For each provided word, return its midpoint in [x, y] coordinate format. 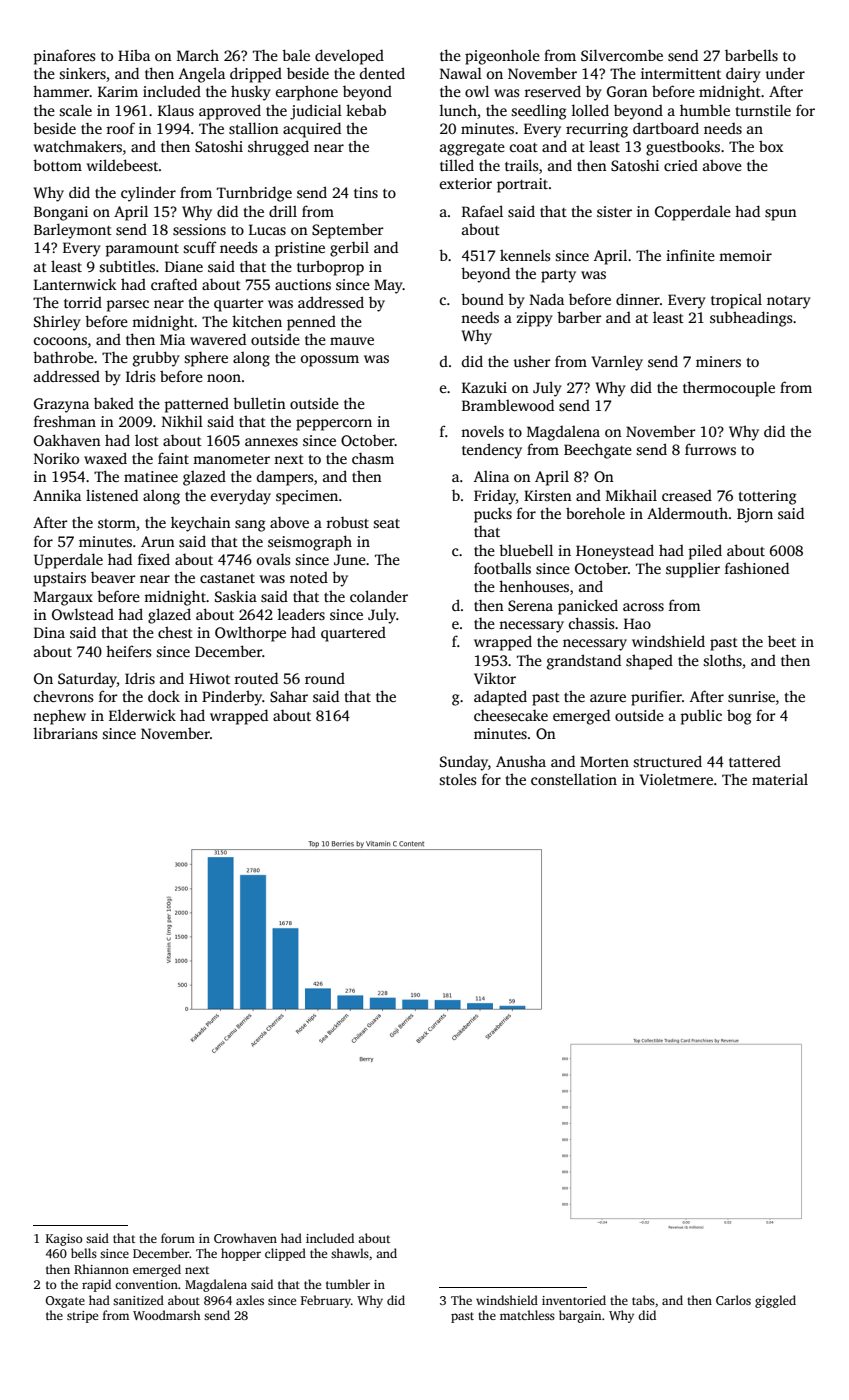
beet [782, 641]
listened [112, 495]
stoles [458, 779]
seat [386, 523]
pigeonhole [502, 57]
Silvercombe [622, 55]
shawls [350, 1253]
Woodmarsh [167, 1315]
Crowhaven [245, 1238]
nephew [59, 717]
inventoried [574, 1300]
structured [667, 761]
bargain [580, 1316]
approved [230, 112]
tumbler [348, 1284]
